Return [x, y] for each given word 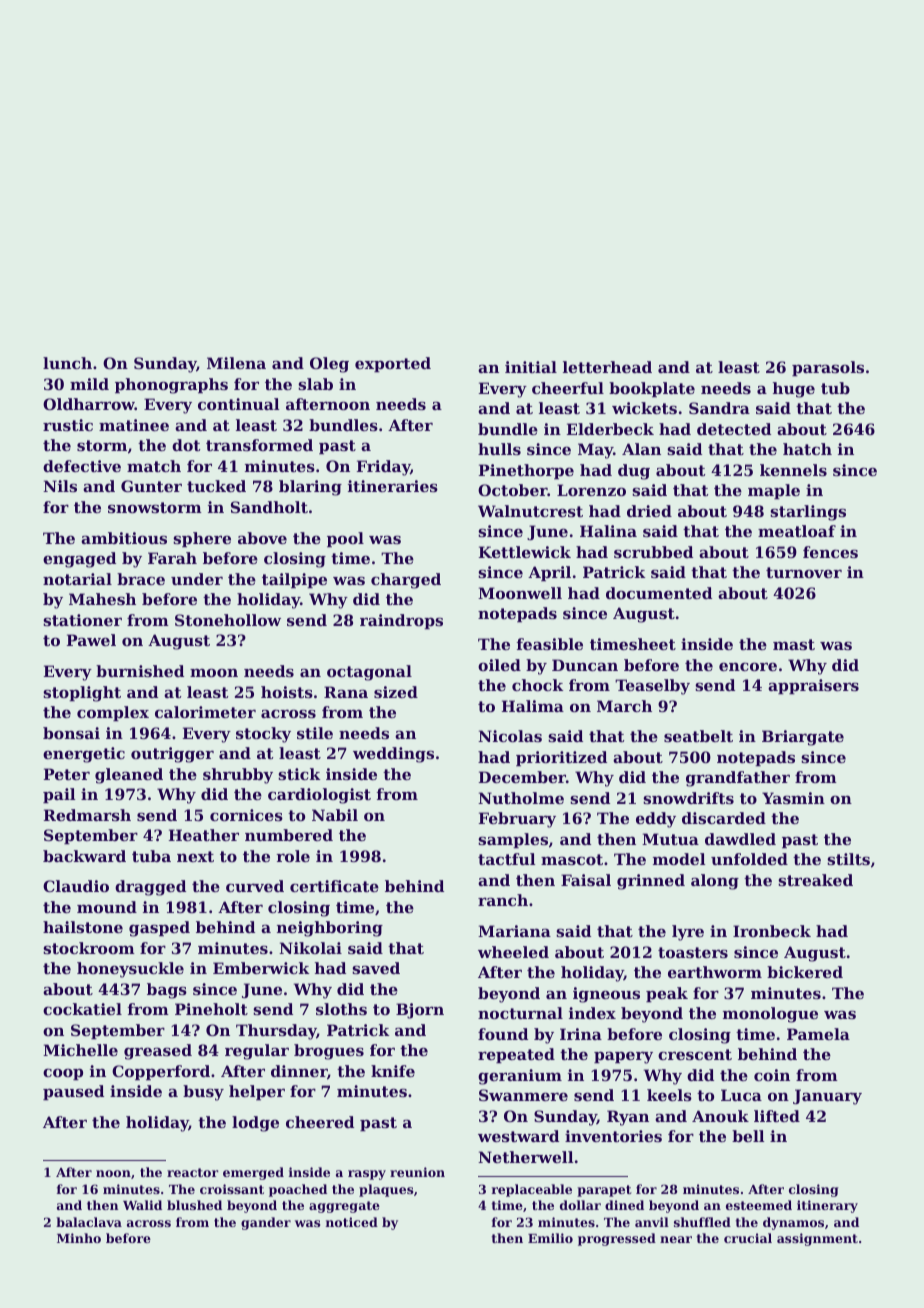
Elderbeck [610, 429]
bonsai [71, 733]
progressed [617, 1239]
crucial [748, 1238]
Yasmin [793, 798]
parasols [828, 368]
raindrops [401, 621]
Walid [142, 1205]
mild [89, 384]
